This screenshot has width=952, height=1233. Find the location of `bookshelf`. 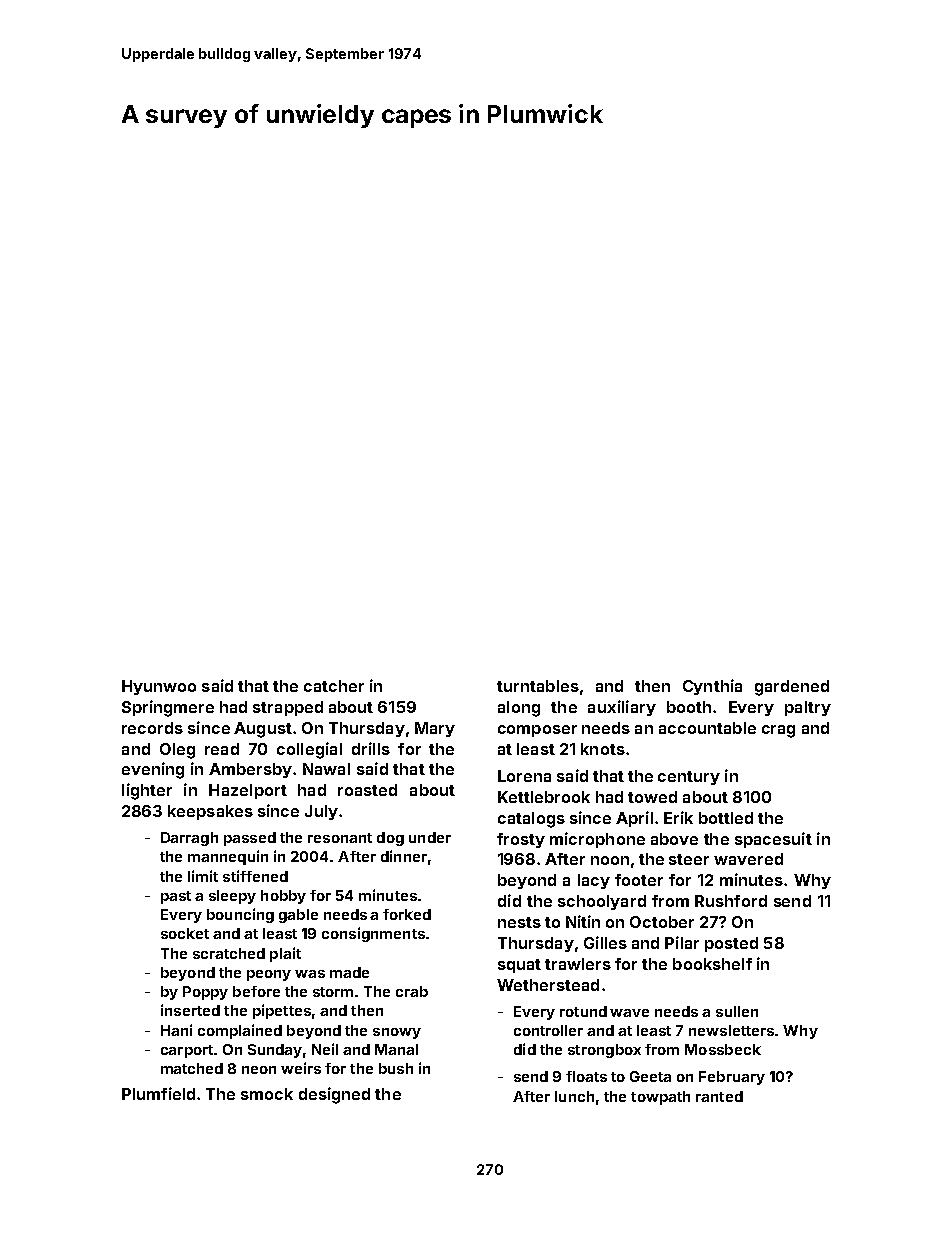

bookshelf is located at coordinates (712, 964).
